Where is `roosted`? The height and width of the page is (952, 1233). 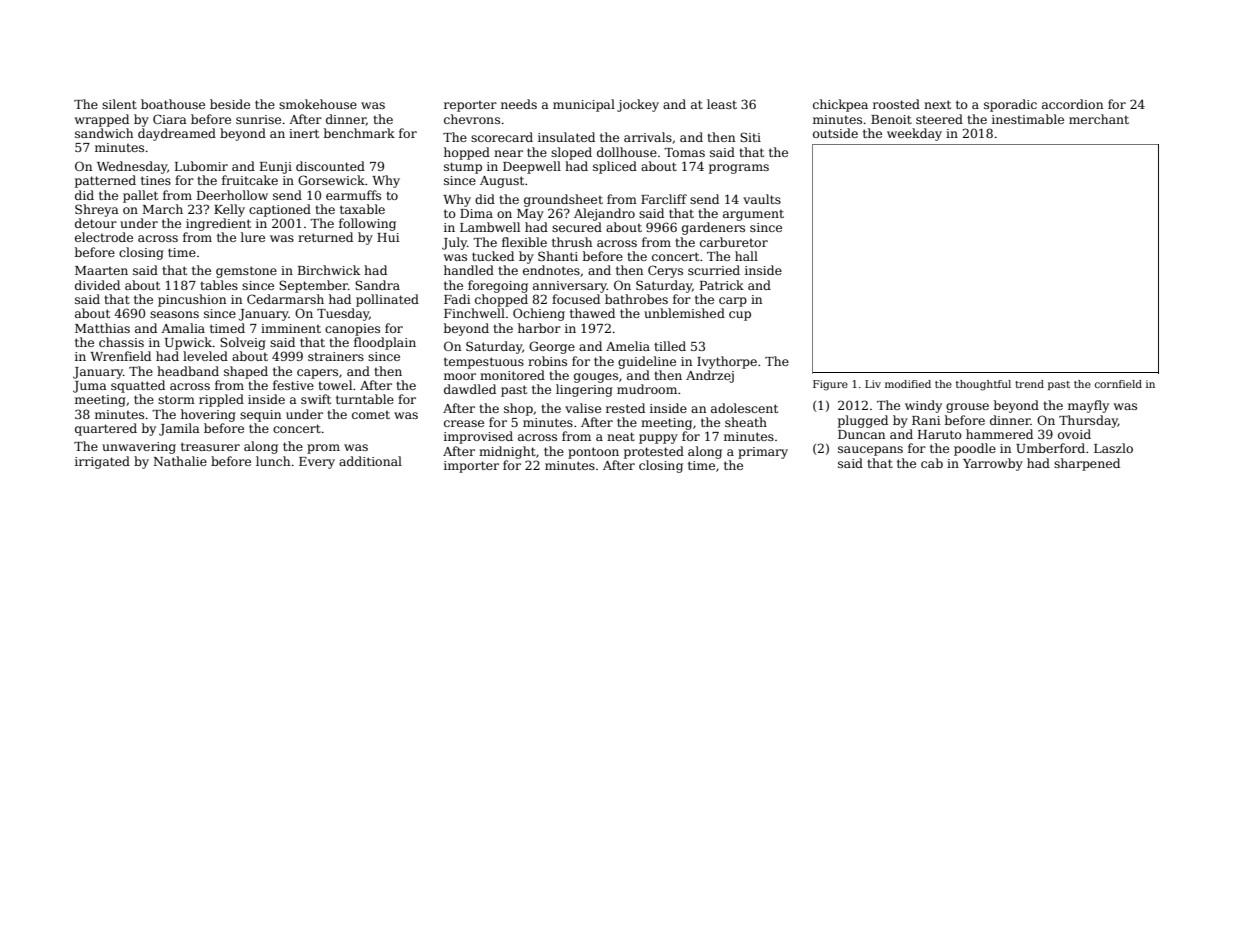
roosted is located at coordinates (896, 104).
